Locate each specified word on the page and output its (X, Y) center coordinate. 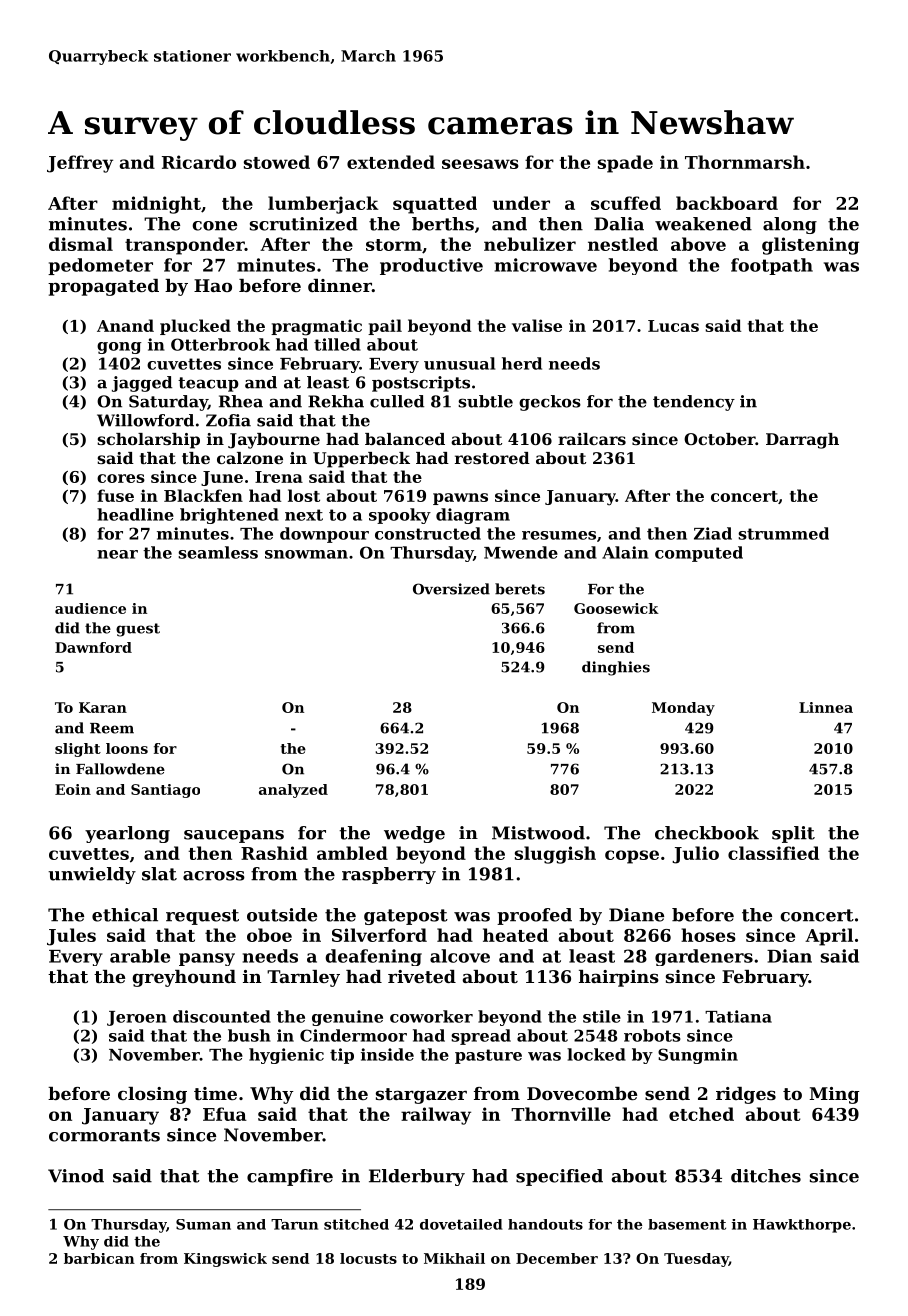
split (793, 834)
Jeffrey (80, 164)
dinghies (616, 668)
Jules (71, 937)
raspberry (389, 875)
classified (773, 853)
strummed (783, 533)
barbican (99, 1258)
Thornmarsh (745, 162)
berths (443, 224)
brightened (229, 516)
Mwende (521, 552)
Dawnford (93, 647)
